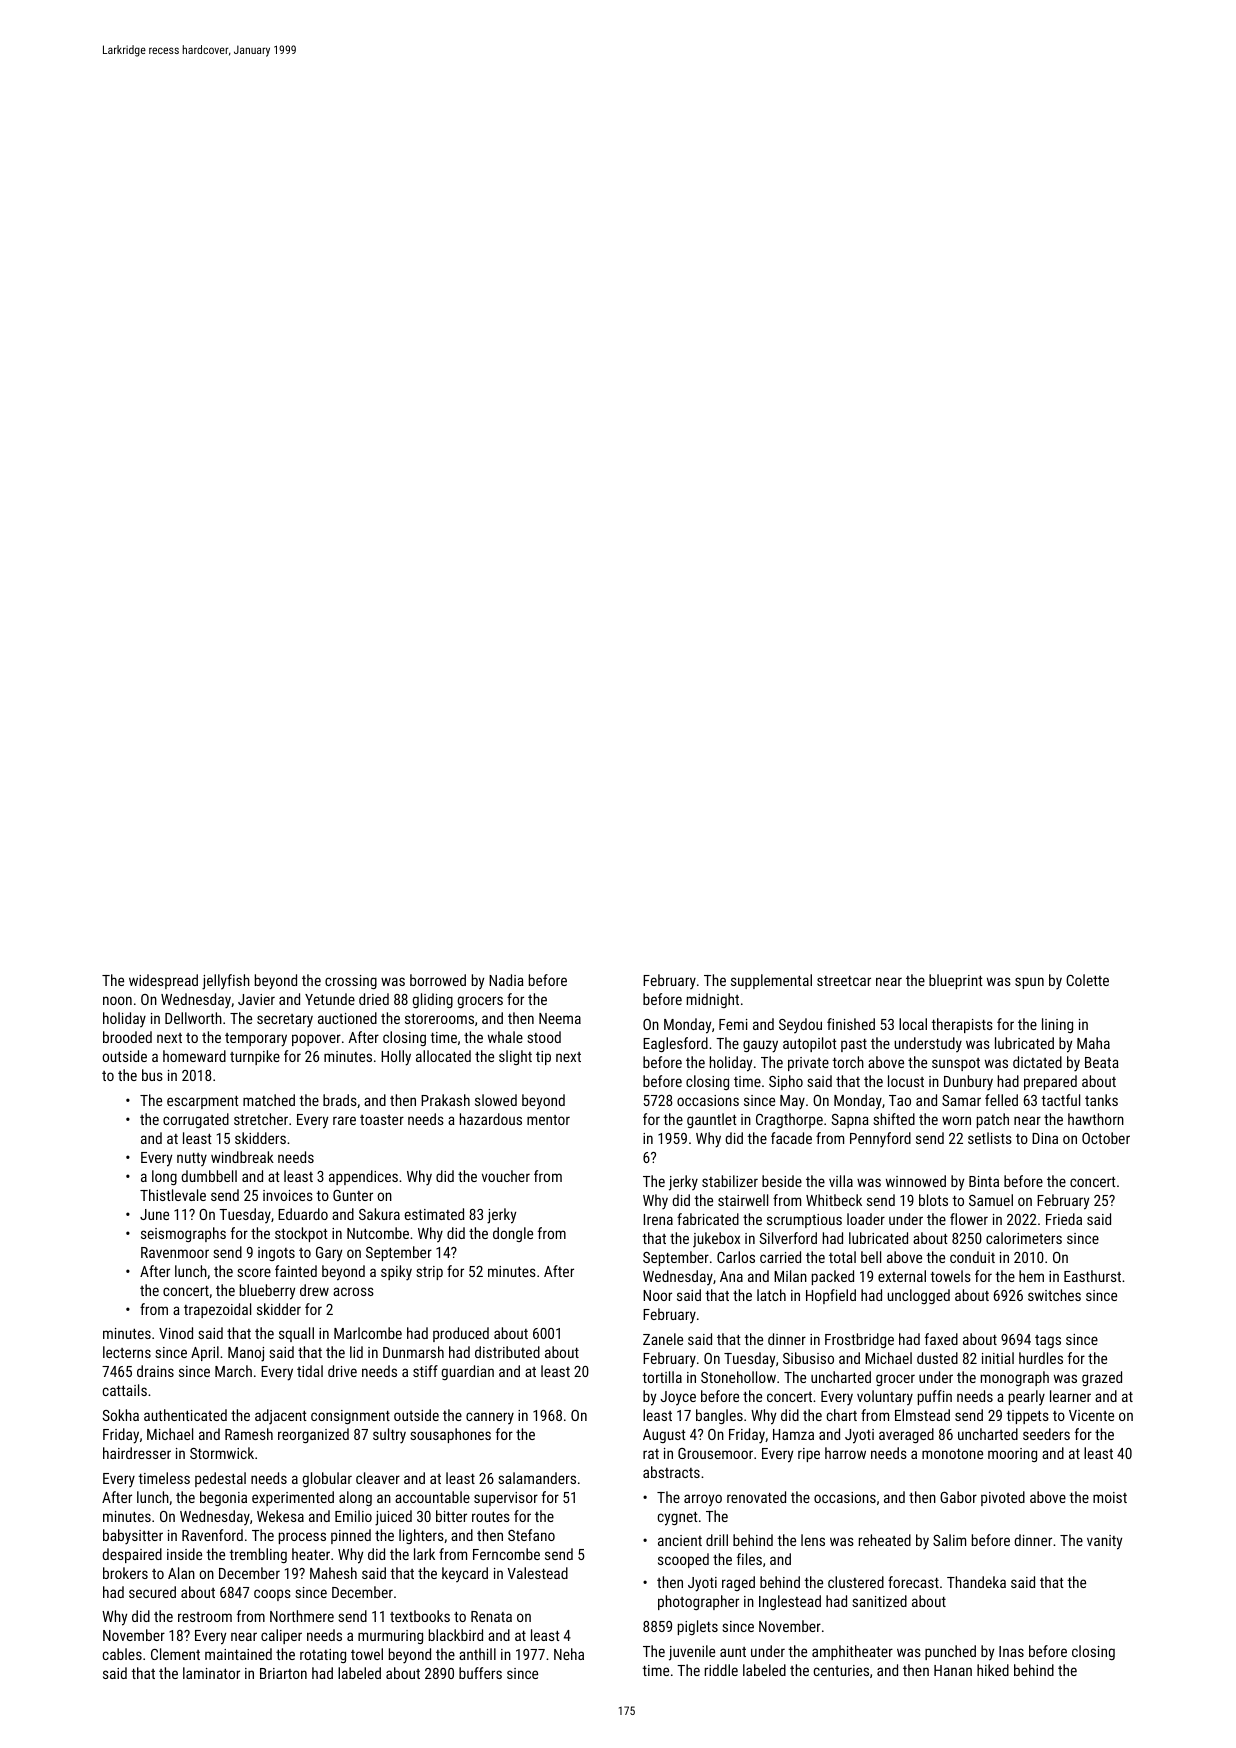 The height and width of the screenshot is (1748, 1236). What do you see at coordinates (303, 1214) in the screenshot?
I see `Eduardo` at bounding box center [303, 1214].
